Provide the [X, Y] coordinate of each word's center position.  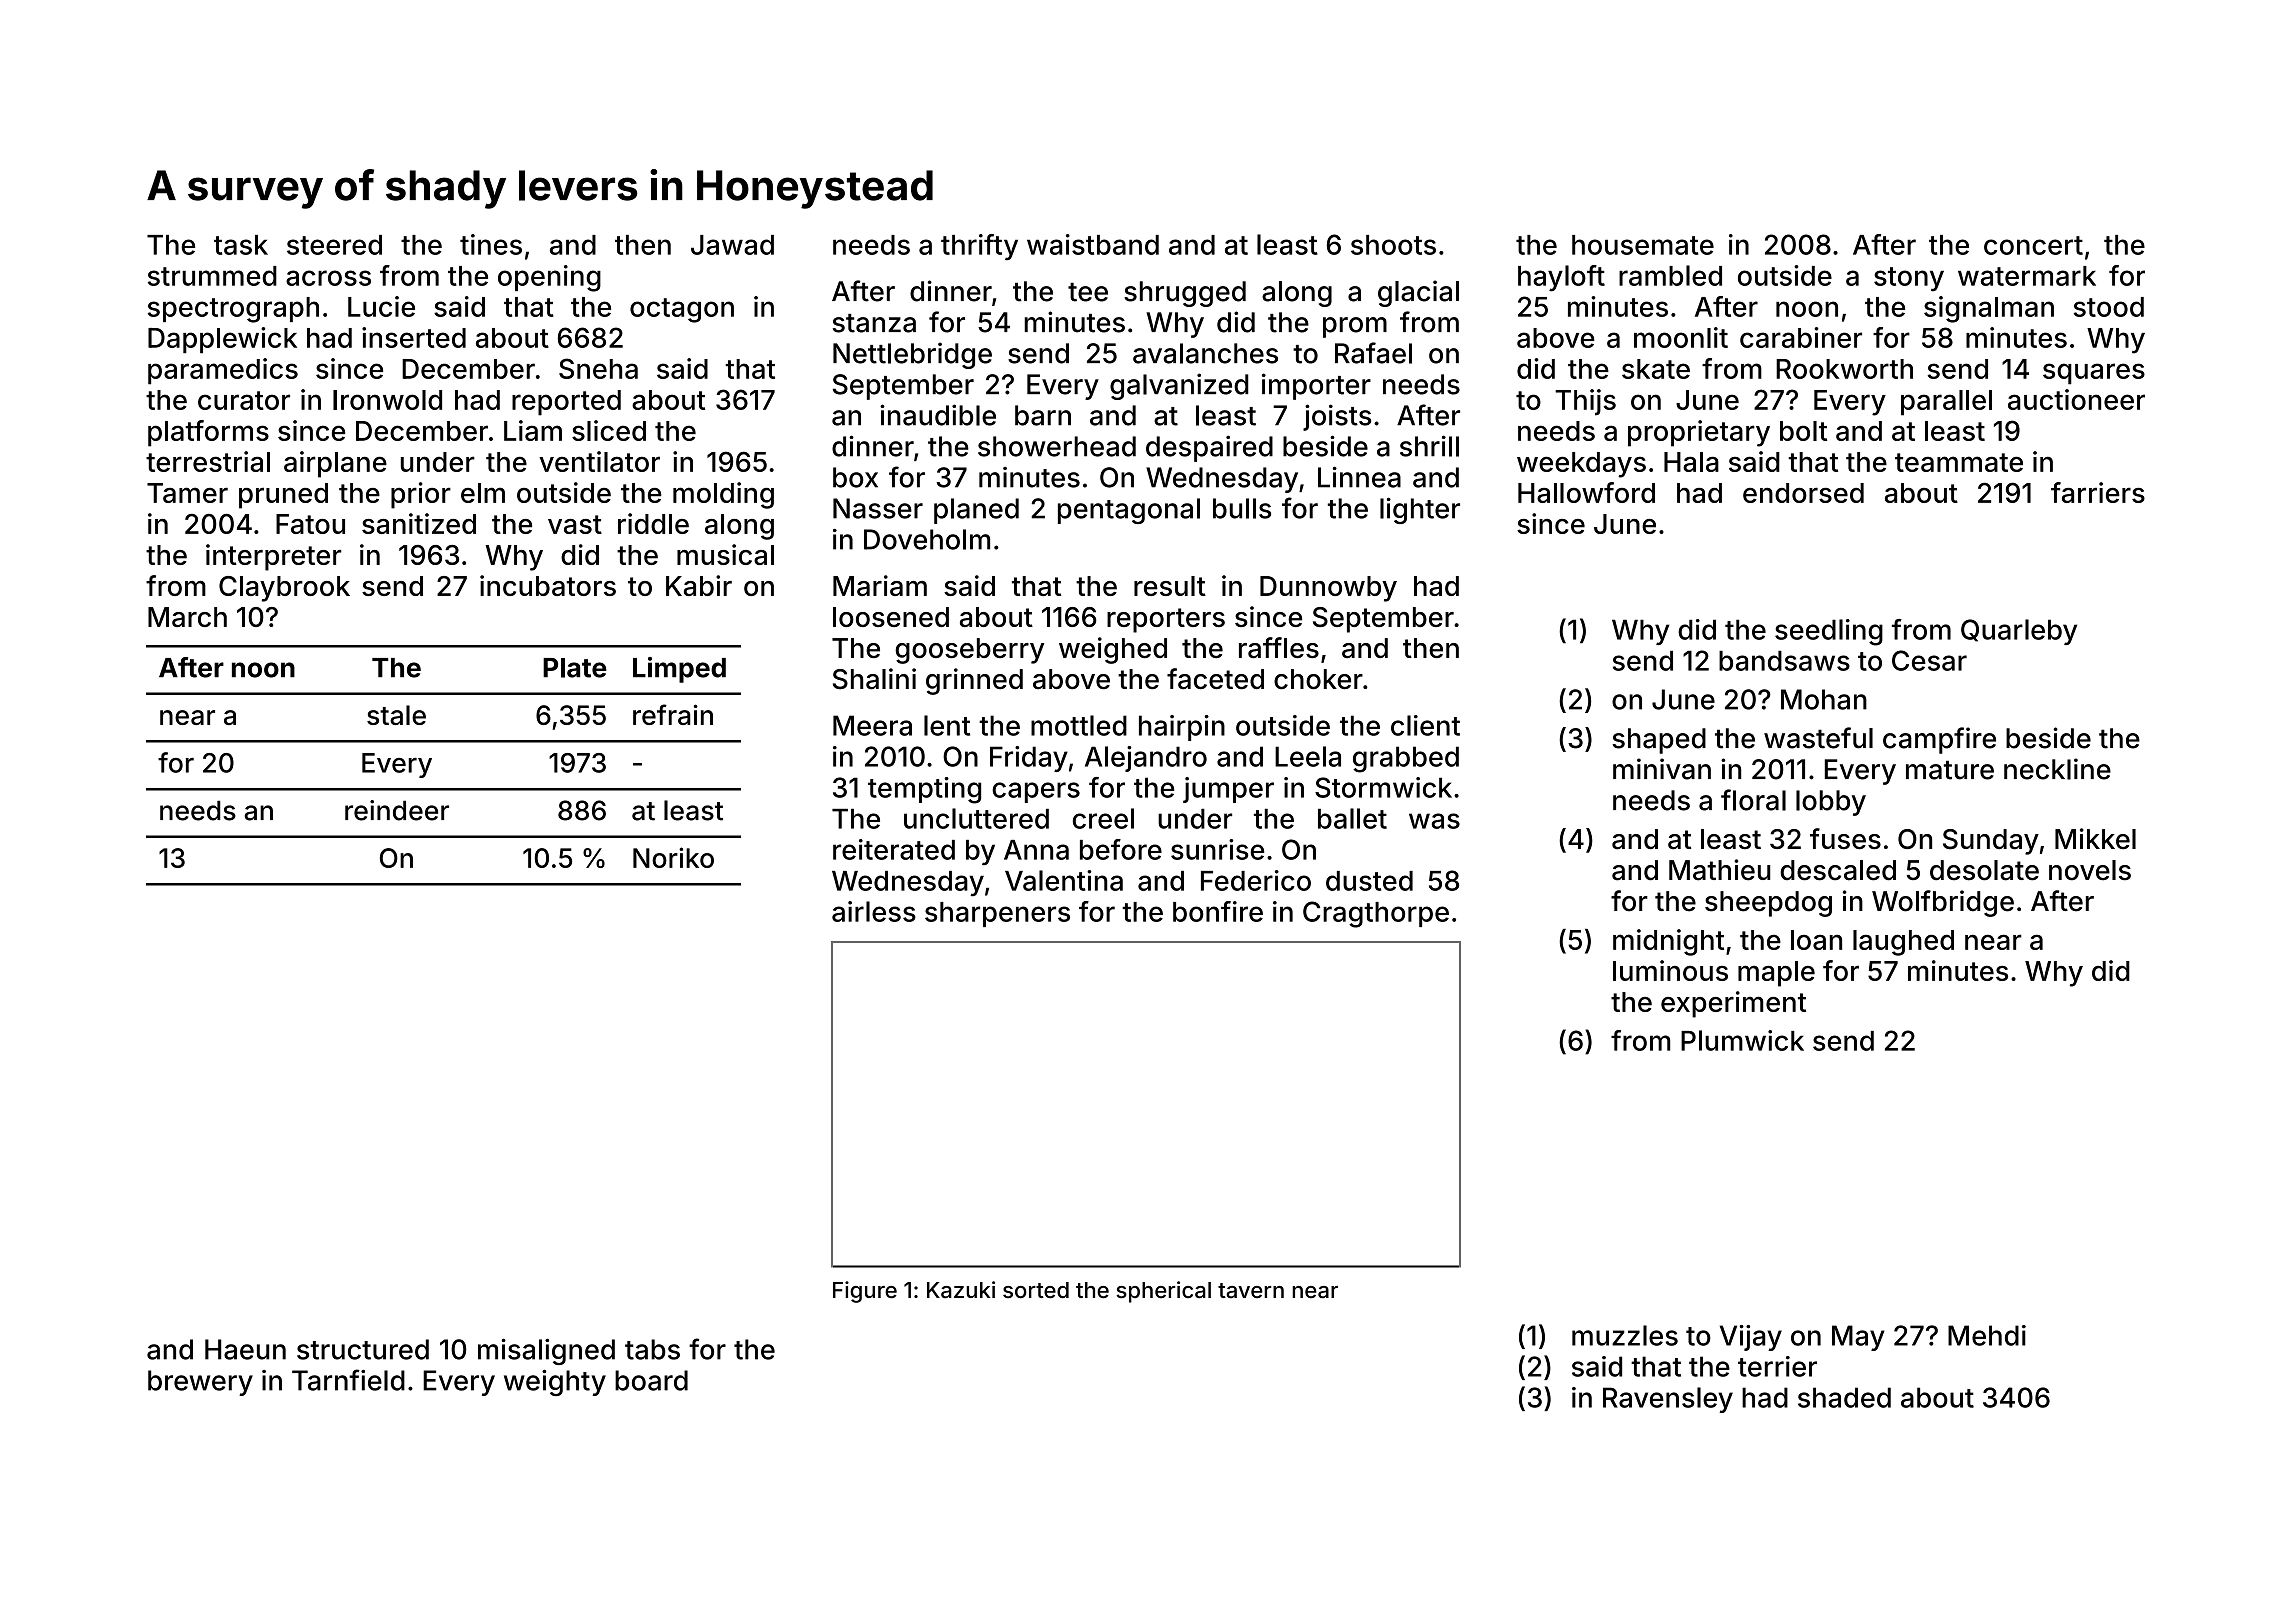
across [328, 278]
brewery [200, 1383]
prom [1355, 327]
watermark [2027, 276]
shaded [1844, 1397]
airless [874, 911]
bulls [1242, 508]
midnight [1668, 942]
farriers [2098, 492]
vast [575, 524]
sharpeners [997, 914]
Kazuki [961, 1290]
